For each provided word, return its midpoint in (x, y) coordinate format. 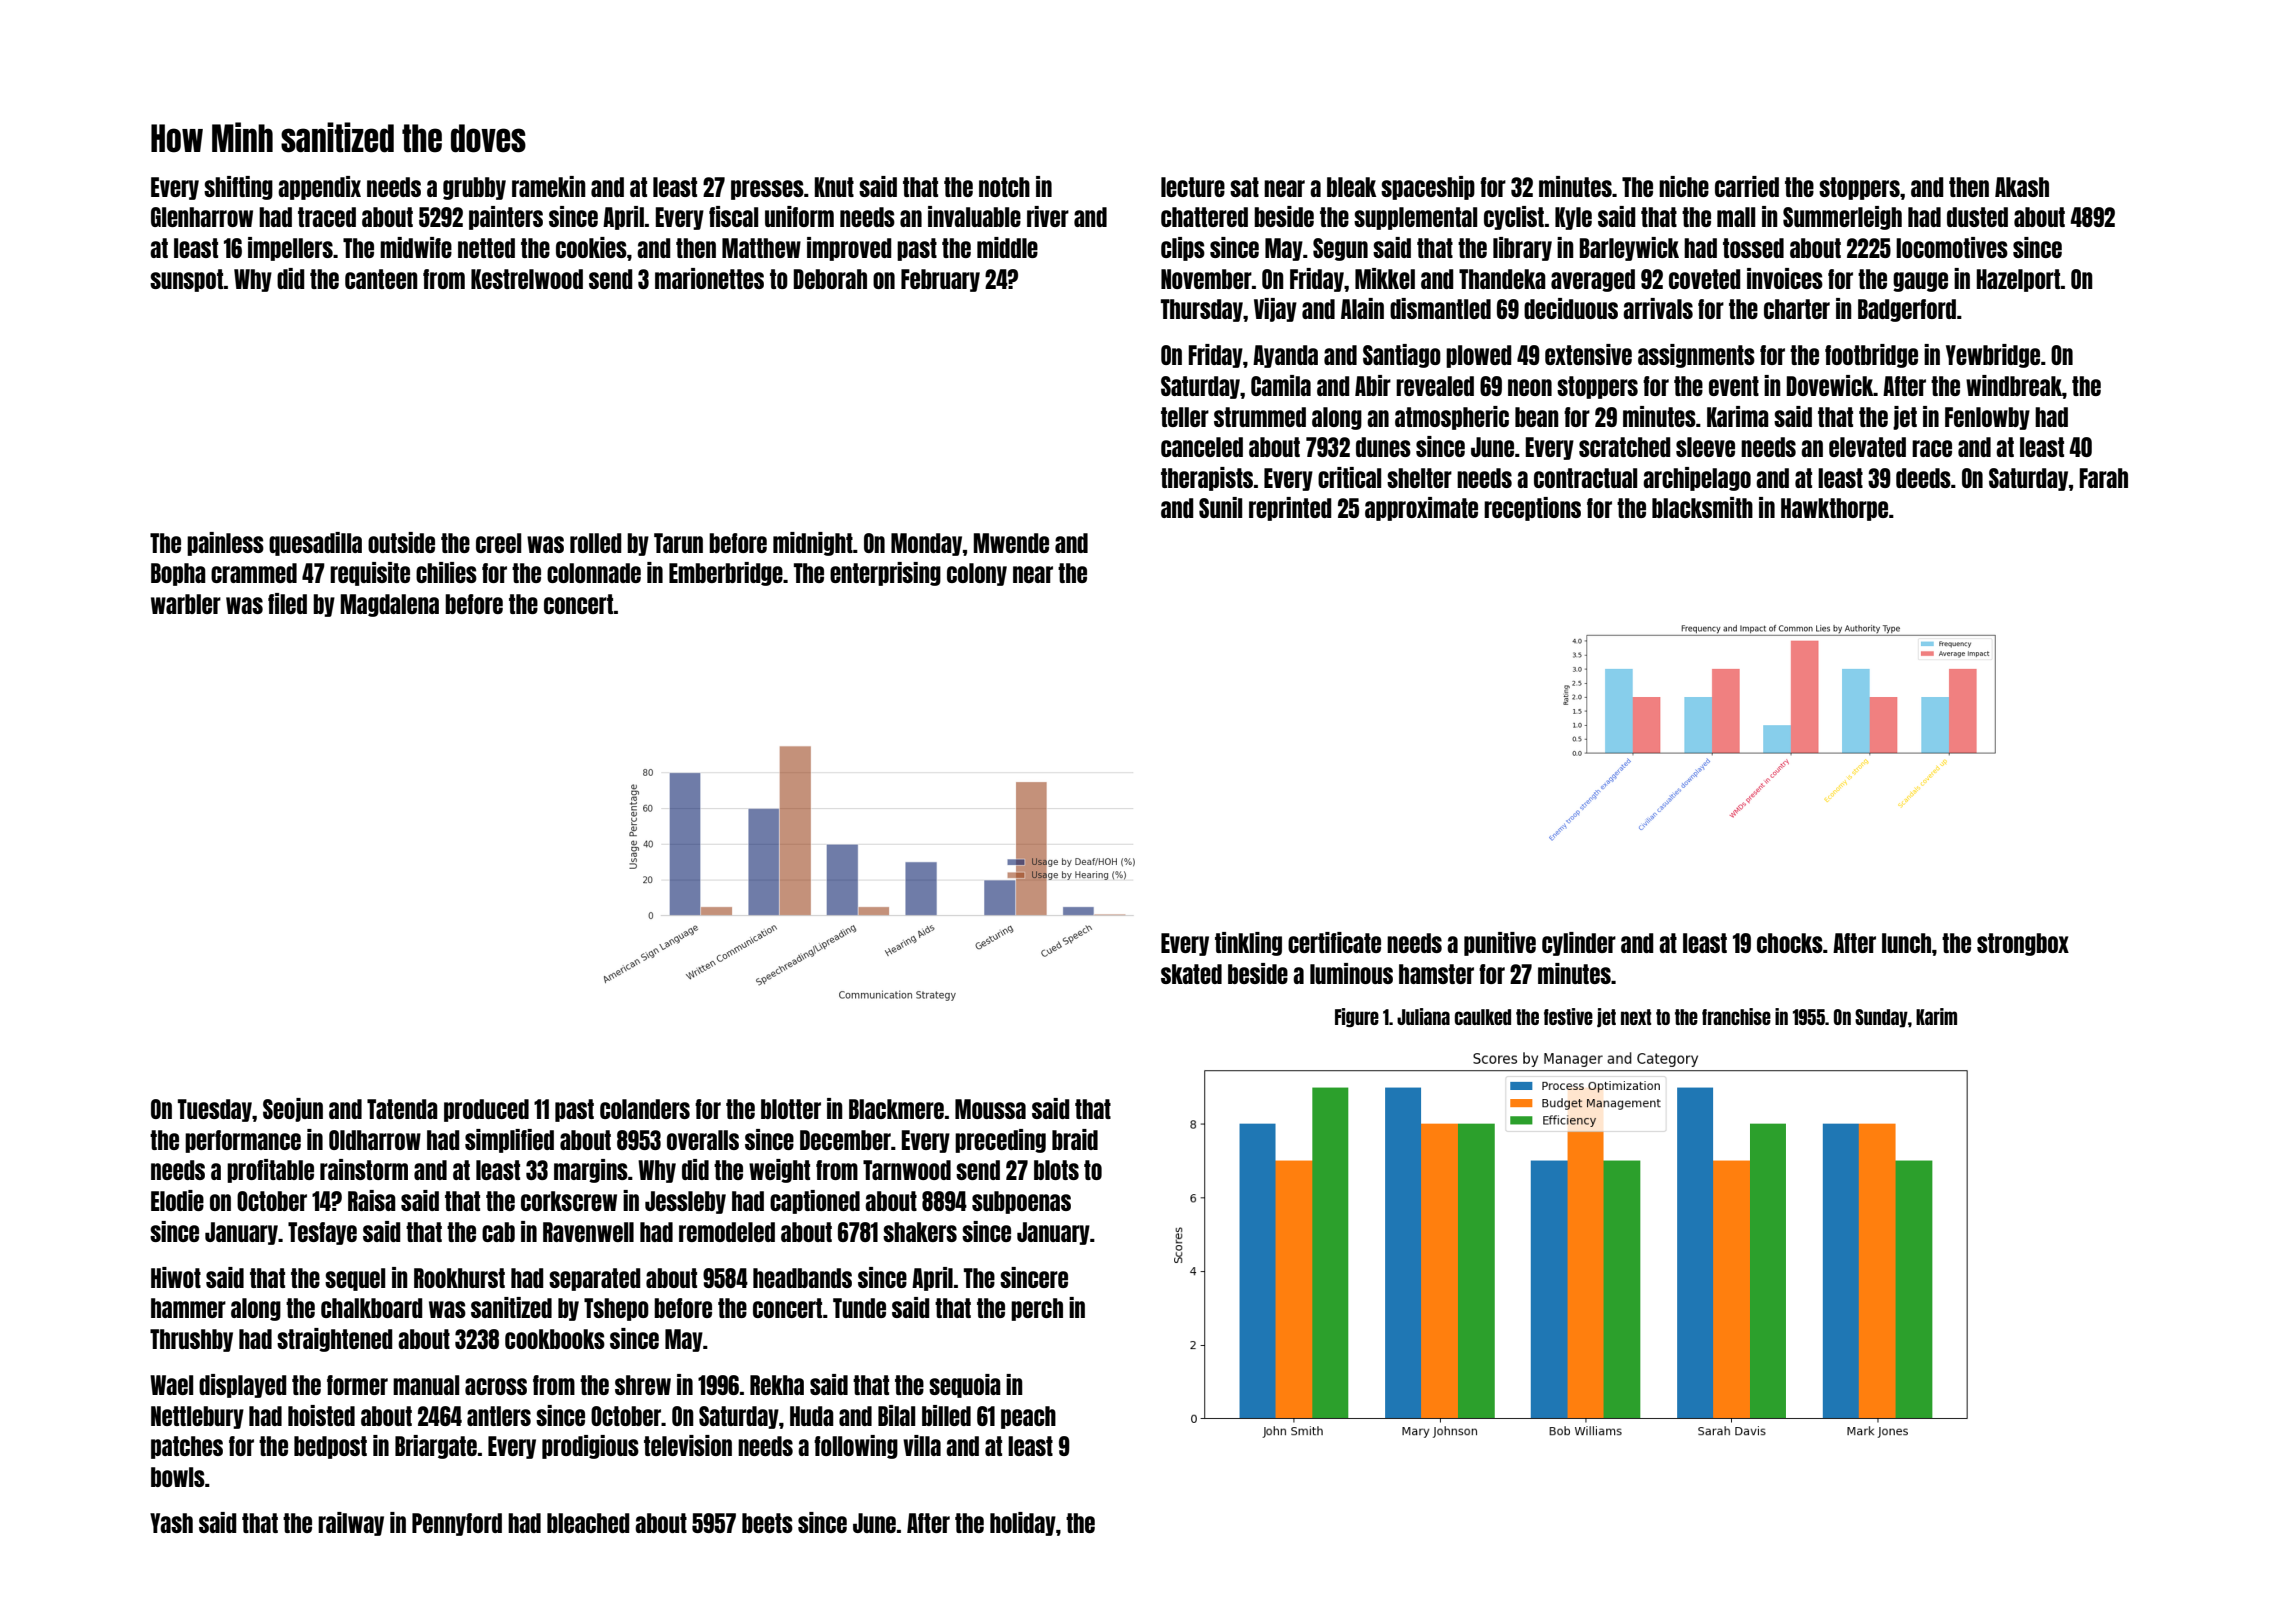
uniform (799, 216)
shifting (238, 188)
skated (1191, 974)
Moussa (990, 1109)
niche (1684, 186)
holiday (1023, 1524)
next (1636, 1017)
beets (767, 1523)
